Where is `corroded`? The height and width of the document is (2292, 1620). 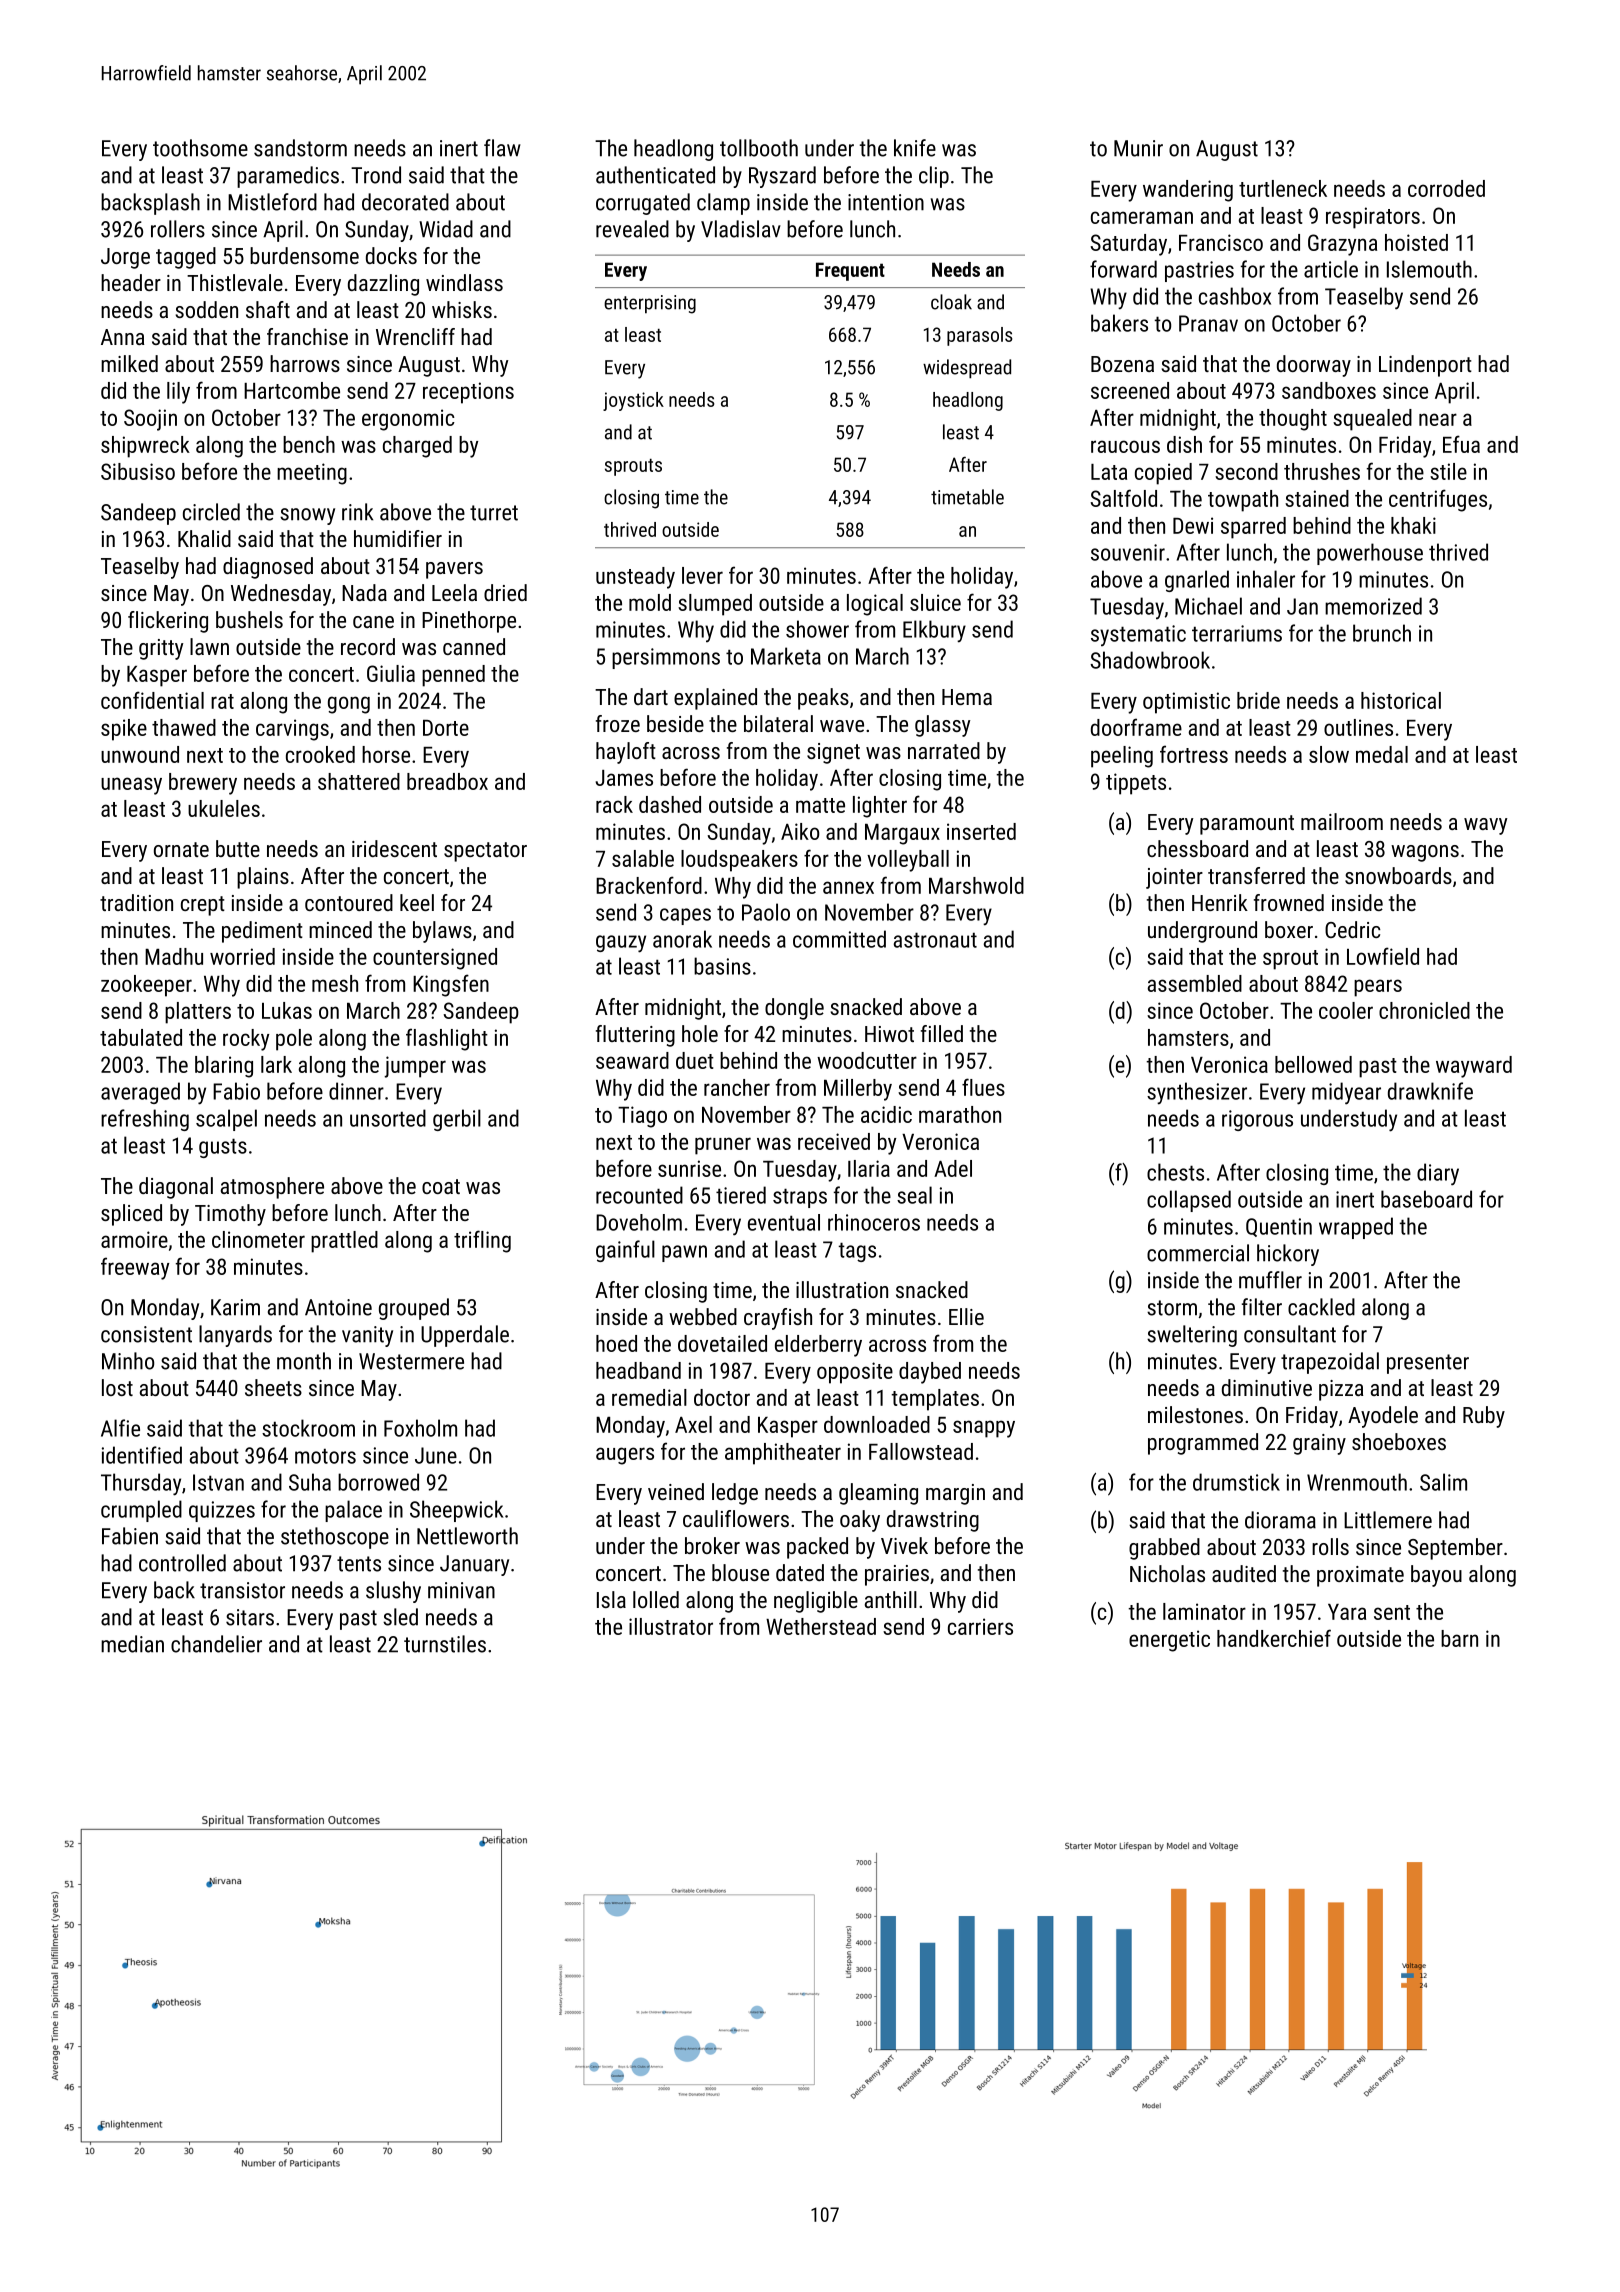
corroded is located at coordinates (1446, 188).
